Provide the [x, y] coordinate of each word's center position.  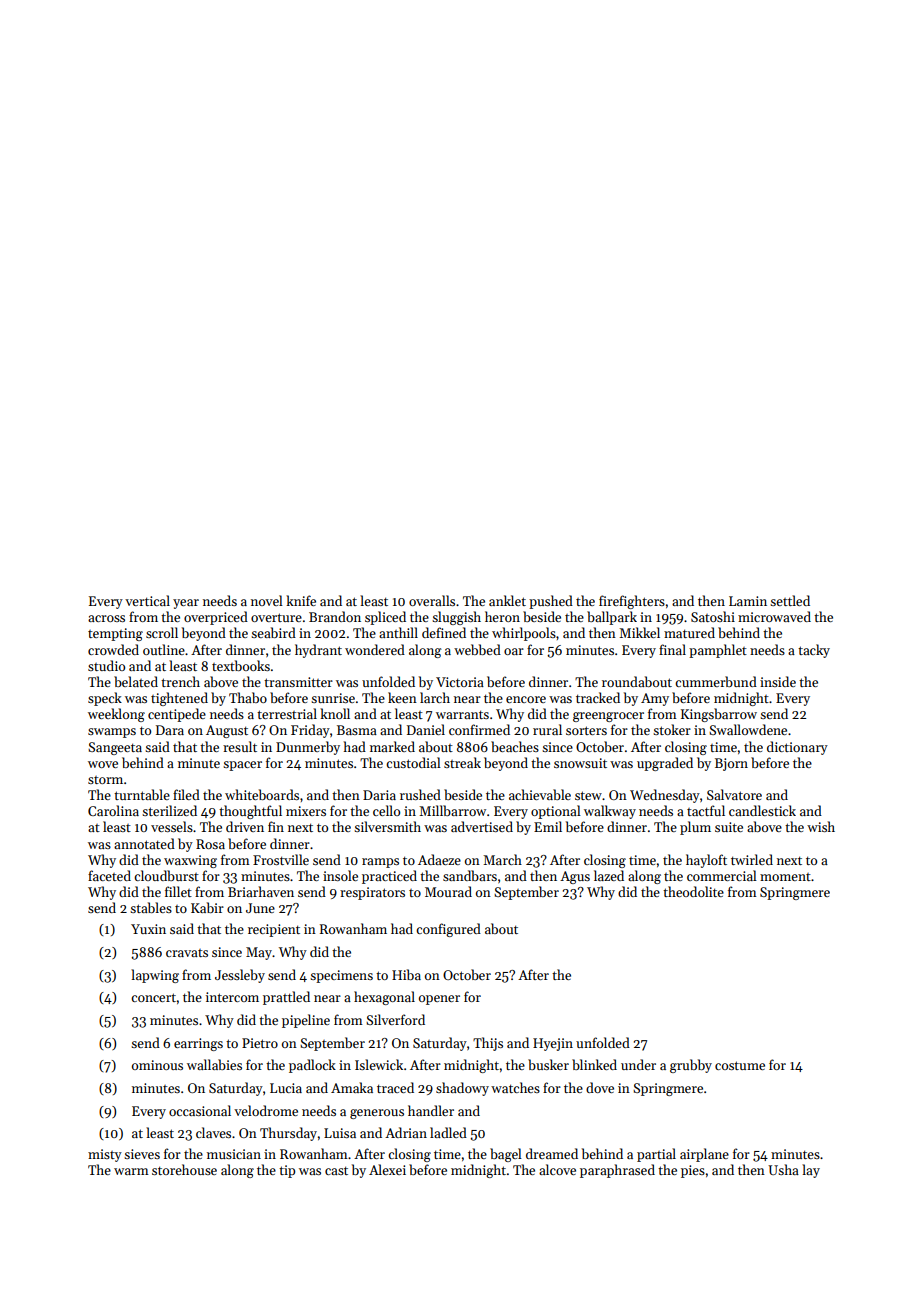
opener [439, 1000]
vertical [147, 600]
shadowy [462, 1089]
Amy [655, 699]
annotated [144, 843]
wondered [375, 649]
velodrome [266, 1110]
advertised [482, 826]
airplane [704, 1155]
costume [740, 1065]
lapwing [155, 976]
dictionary [797, 748]
